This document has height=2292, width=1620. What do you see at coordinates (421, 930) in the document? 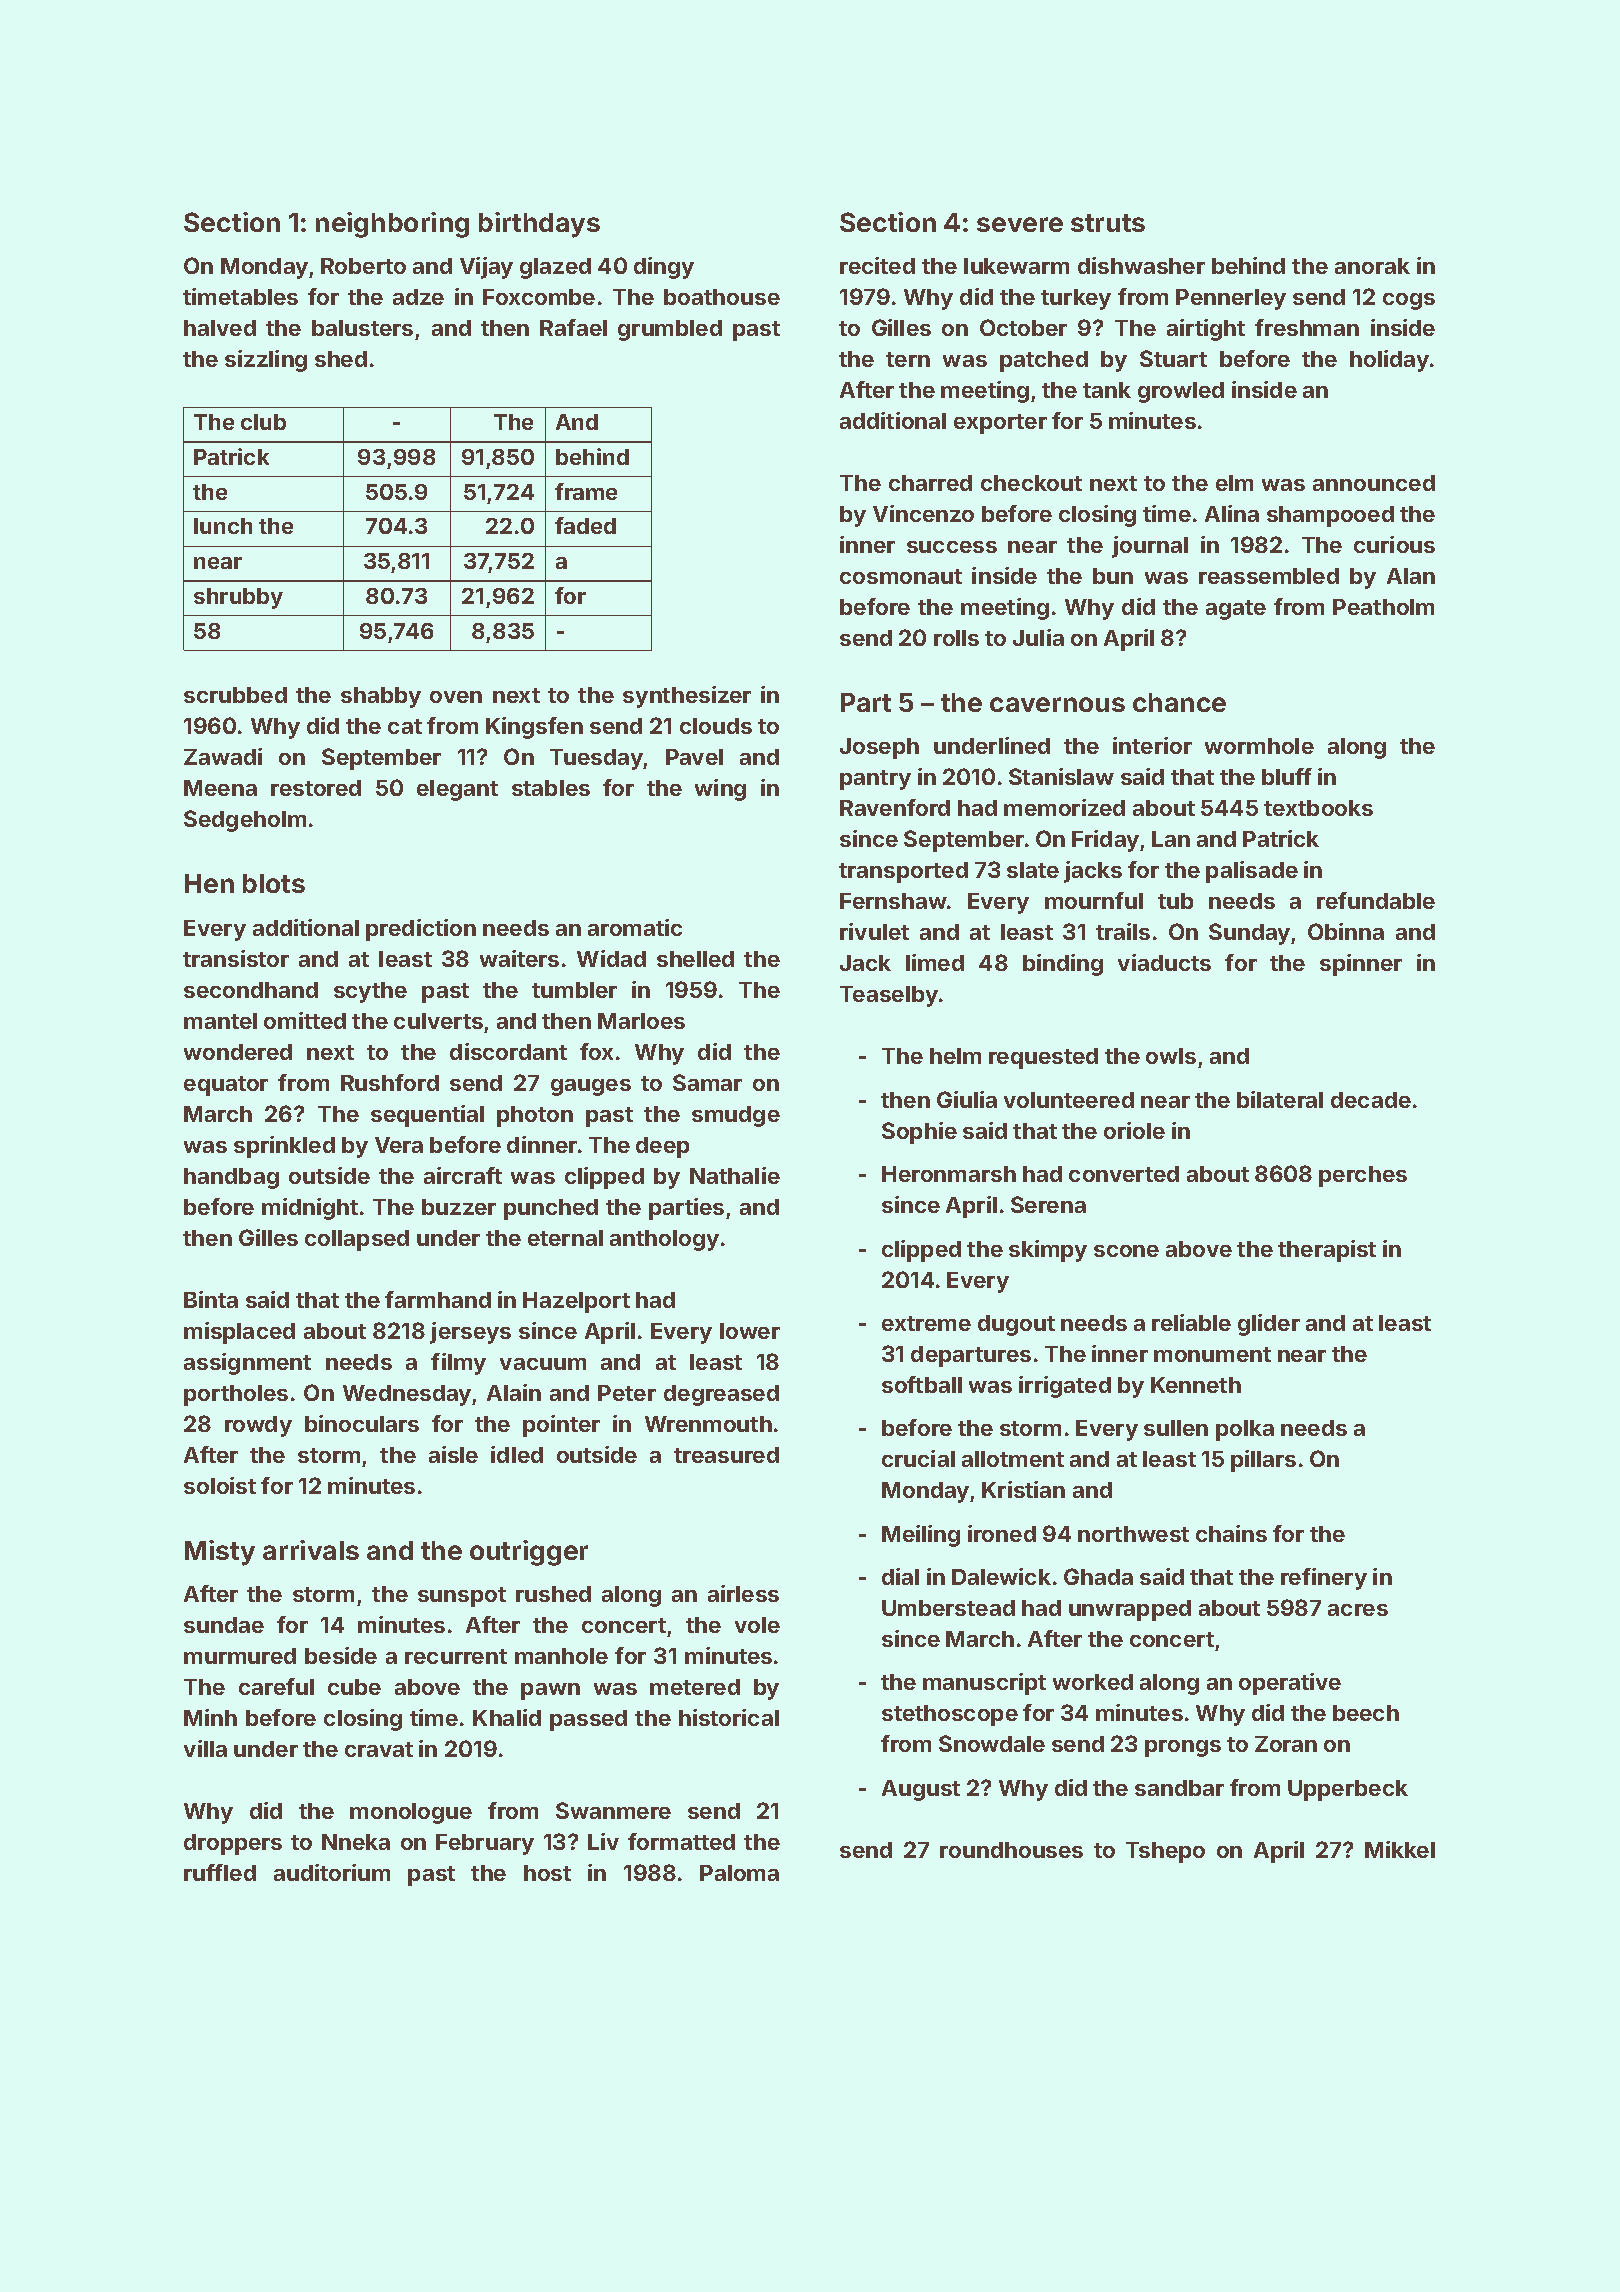
I see `prediction` at bounding box center [421, 930].
